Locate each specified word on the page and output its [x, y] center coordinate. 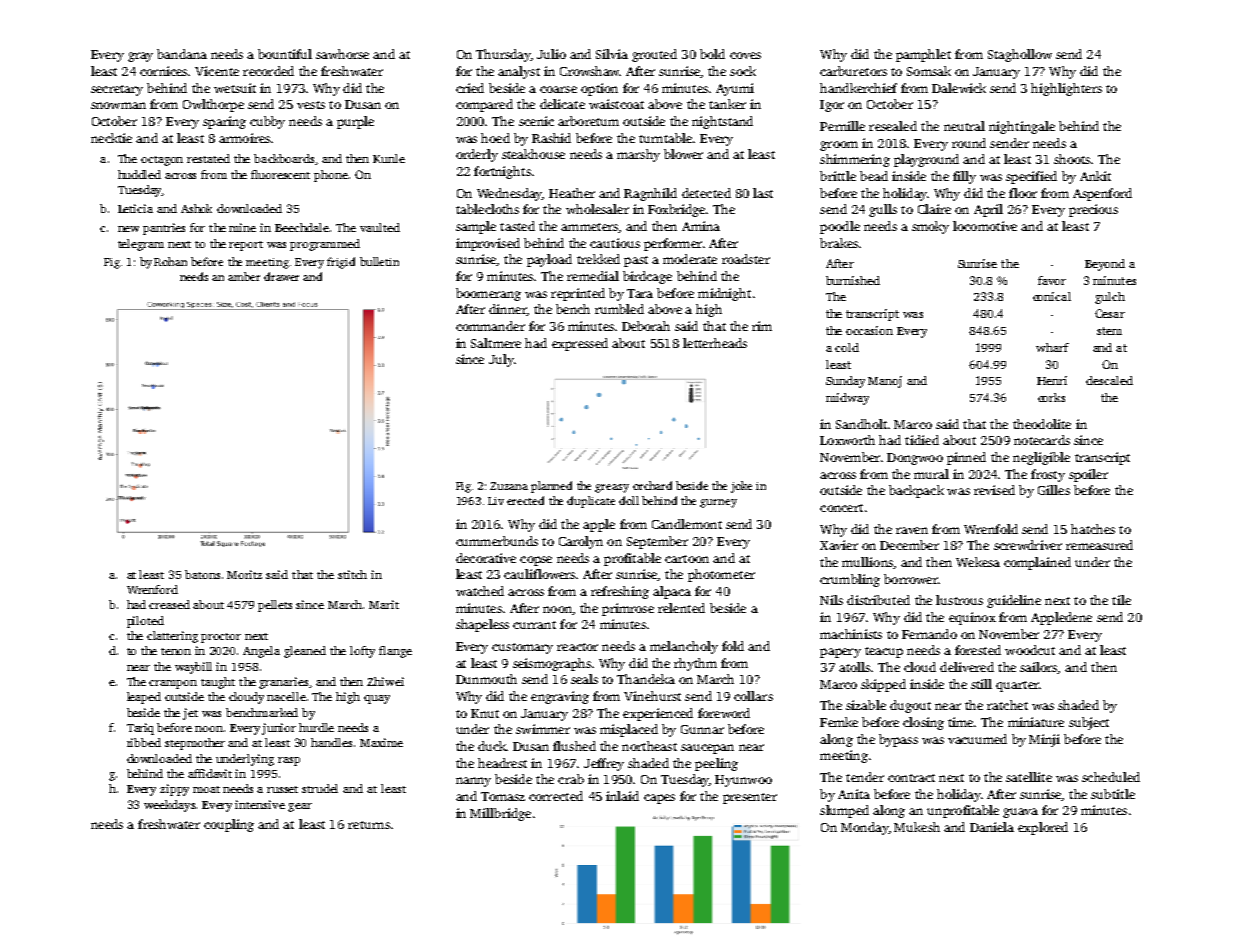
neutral [964, 126]
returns [369, 825]
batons [202, 574]
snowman [118, 105]
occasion [869, 330]
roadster [746, 259]
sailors [1039, 668]
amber [244, 276]
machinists [851, 634]
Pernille [842, 126]
